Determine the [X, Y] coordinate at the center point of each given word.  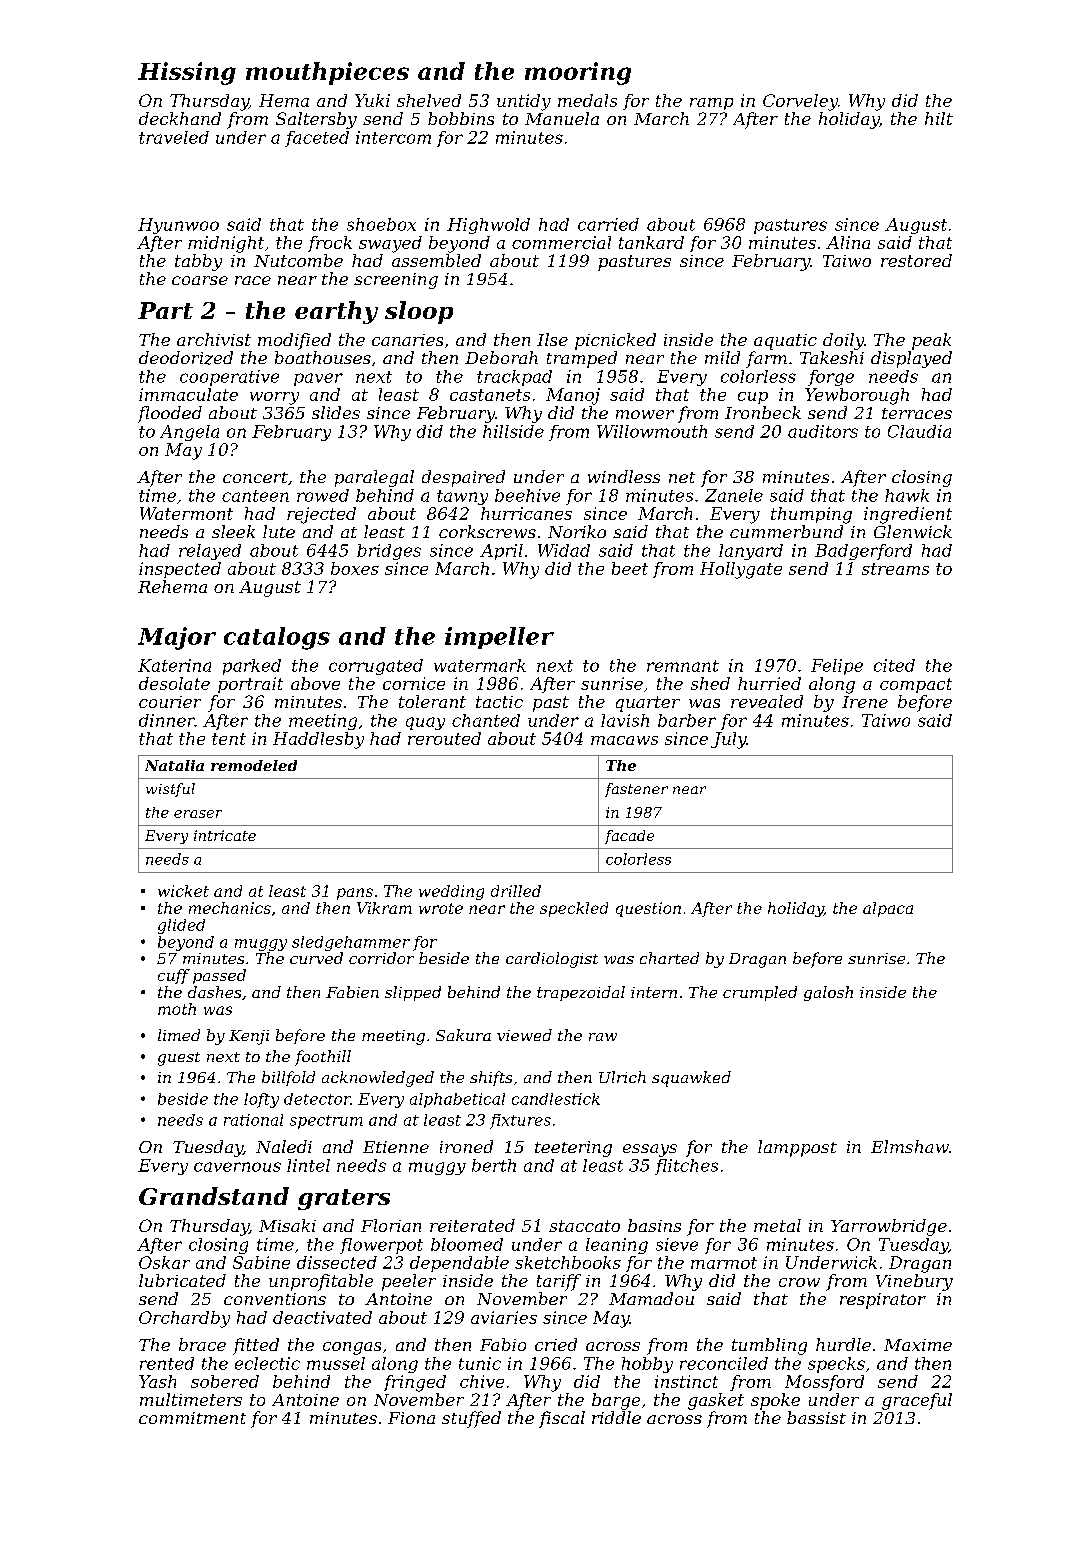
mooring [578, 73]
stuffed [471, 1419]
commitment [192, 1418]
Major [177, 638]
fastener [636, 790]
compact [916, 685]
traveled [174, 137]
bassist [816, 1417]
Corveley [800, 102]
